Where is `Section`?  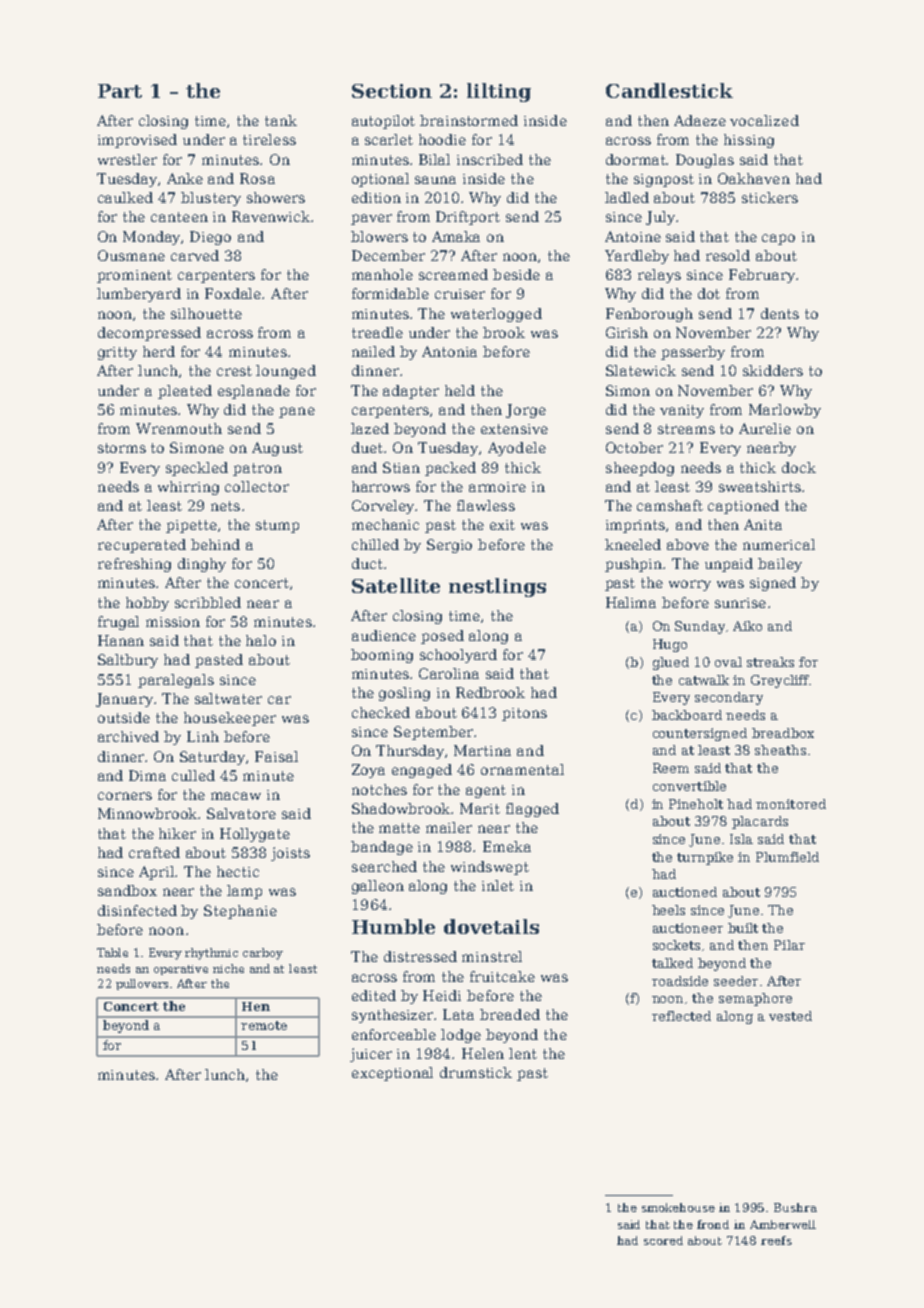 Section is located at coordinates (392, 91).
